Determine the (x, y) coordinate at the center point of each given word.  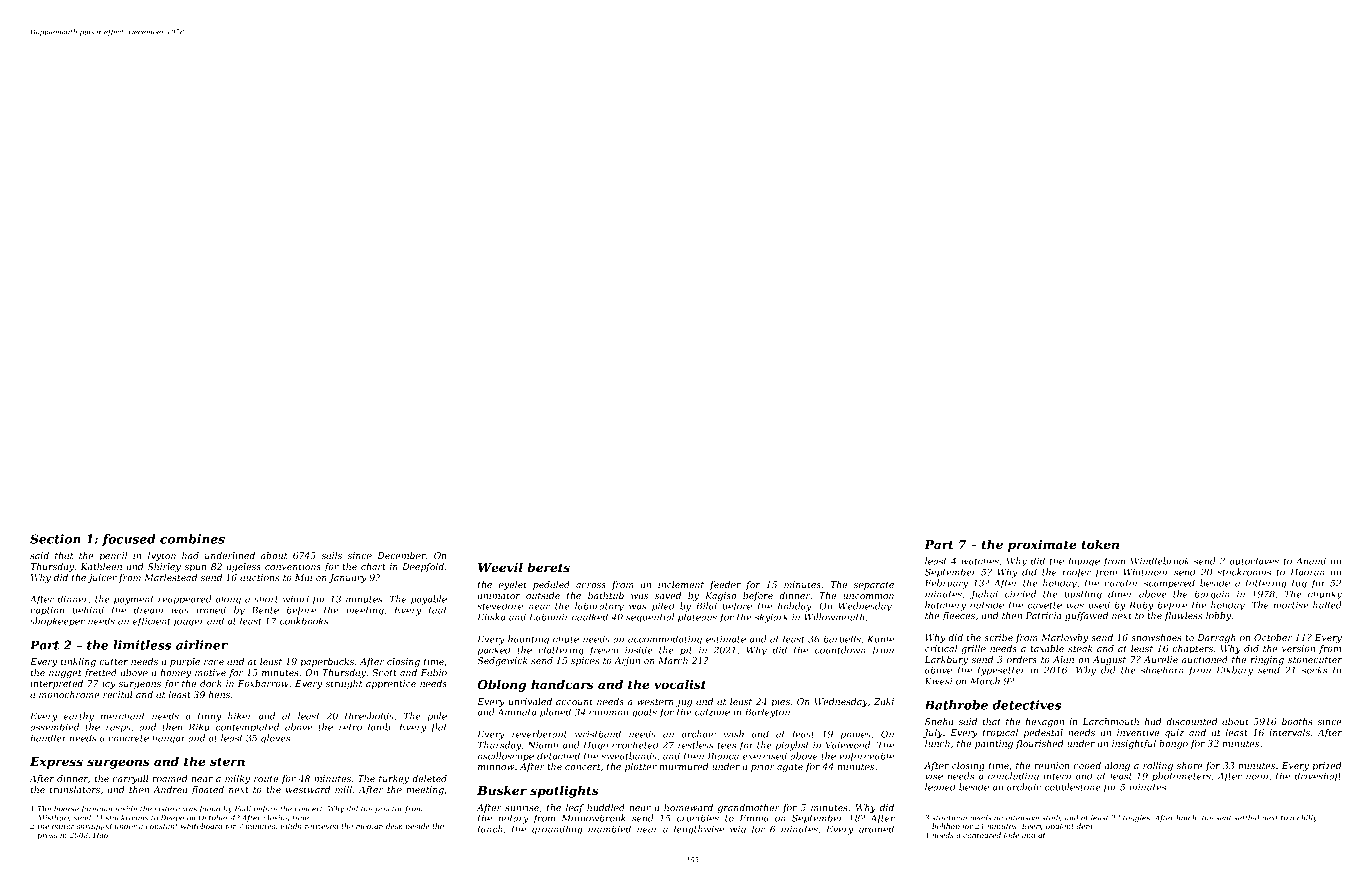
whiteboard (202, 826)
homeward (688, 807)
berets (548, 567)
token (1100, 544)
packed (494, 651)
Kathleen (101, 566)
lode (1011, 835)
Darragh (1216, 638)
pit (686, 651)
